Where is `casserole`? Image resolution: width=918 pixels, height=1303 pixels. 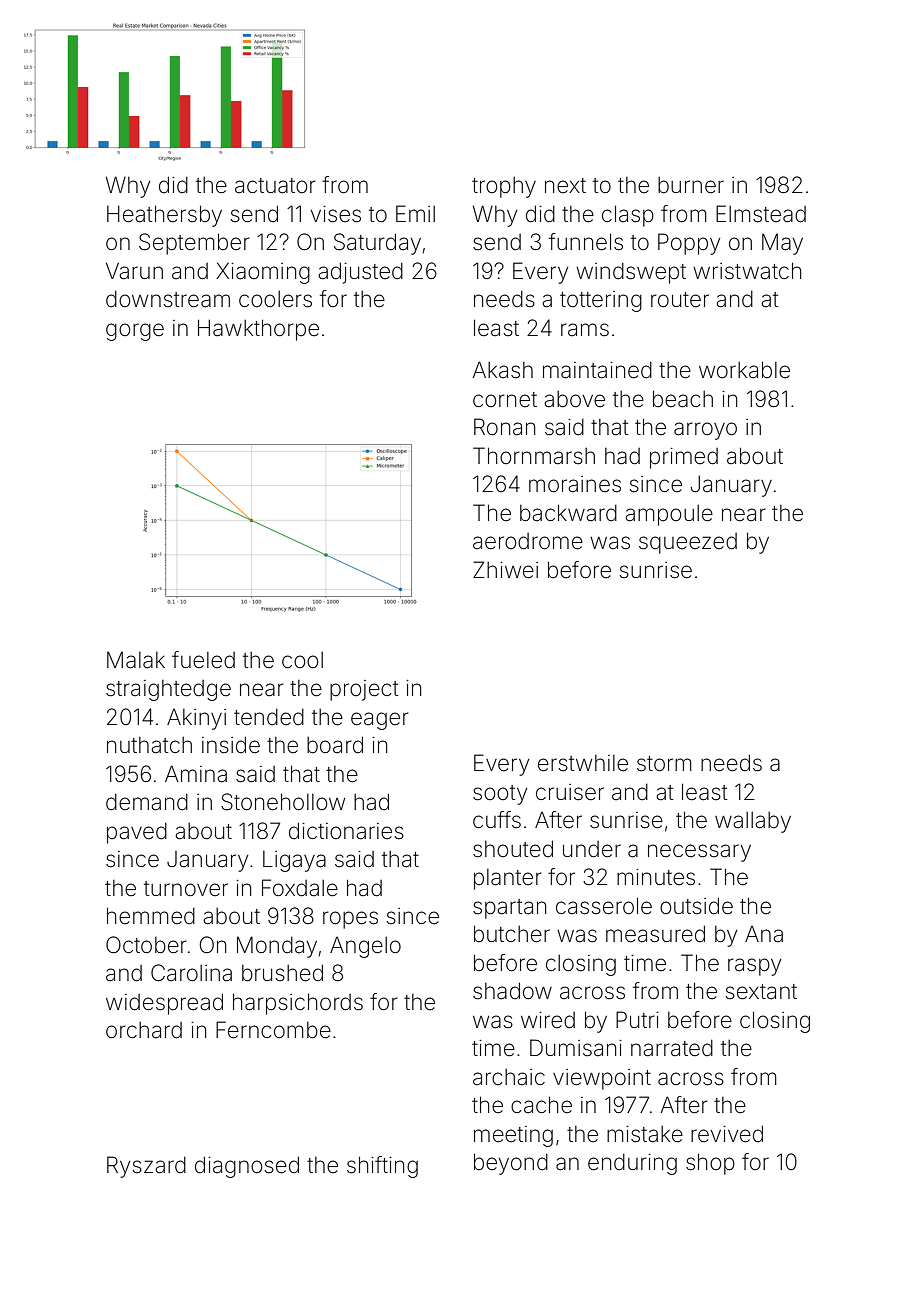 casserole is located at coordinates (604, 906).
